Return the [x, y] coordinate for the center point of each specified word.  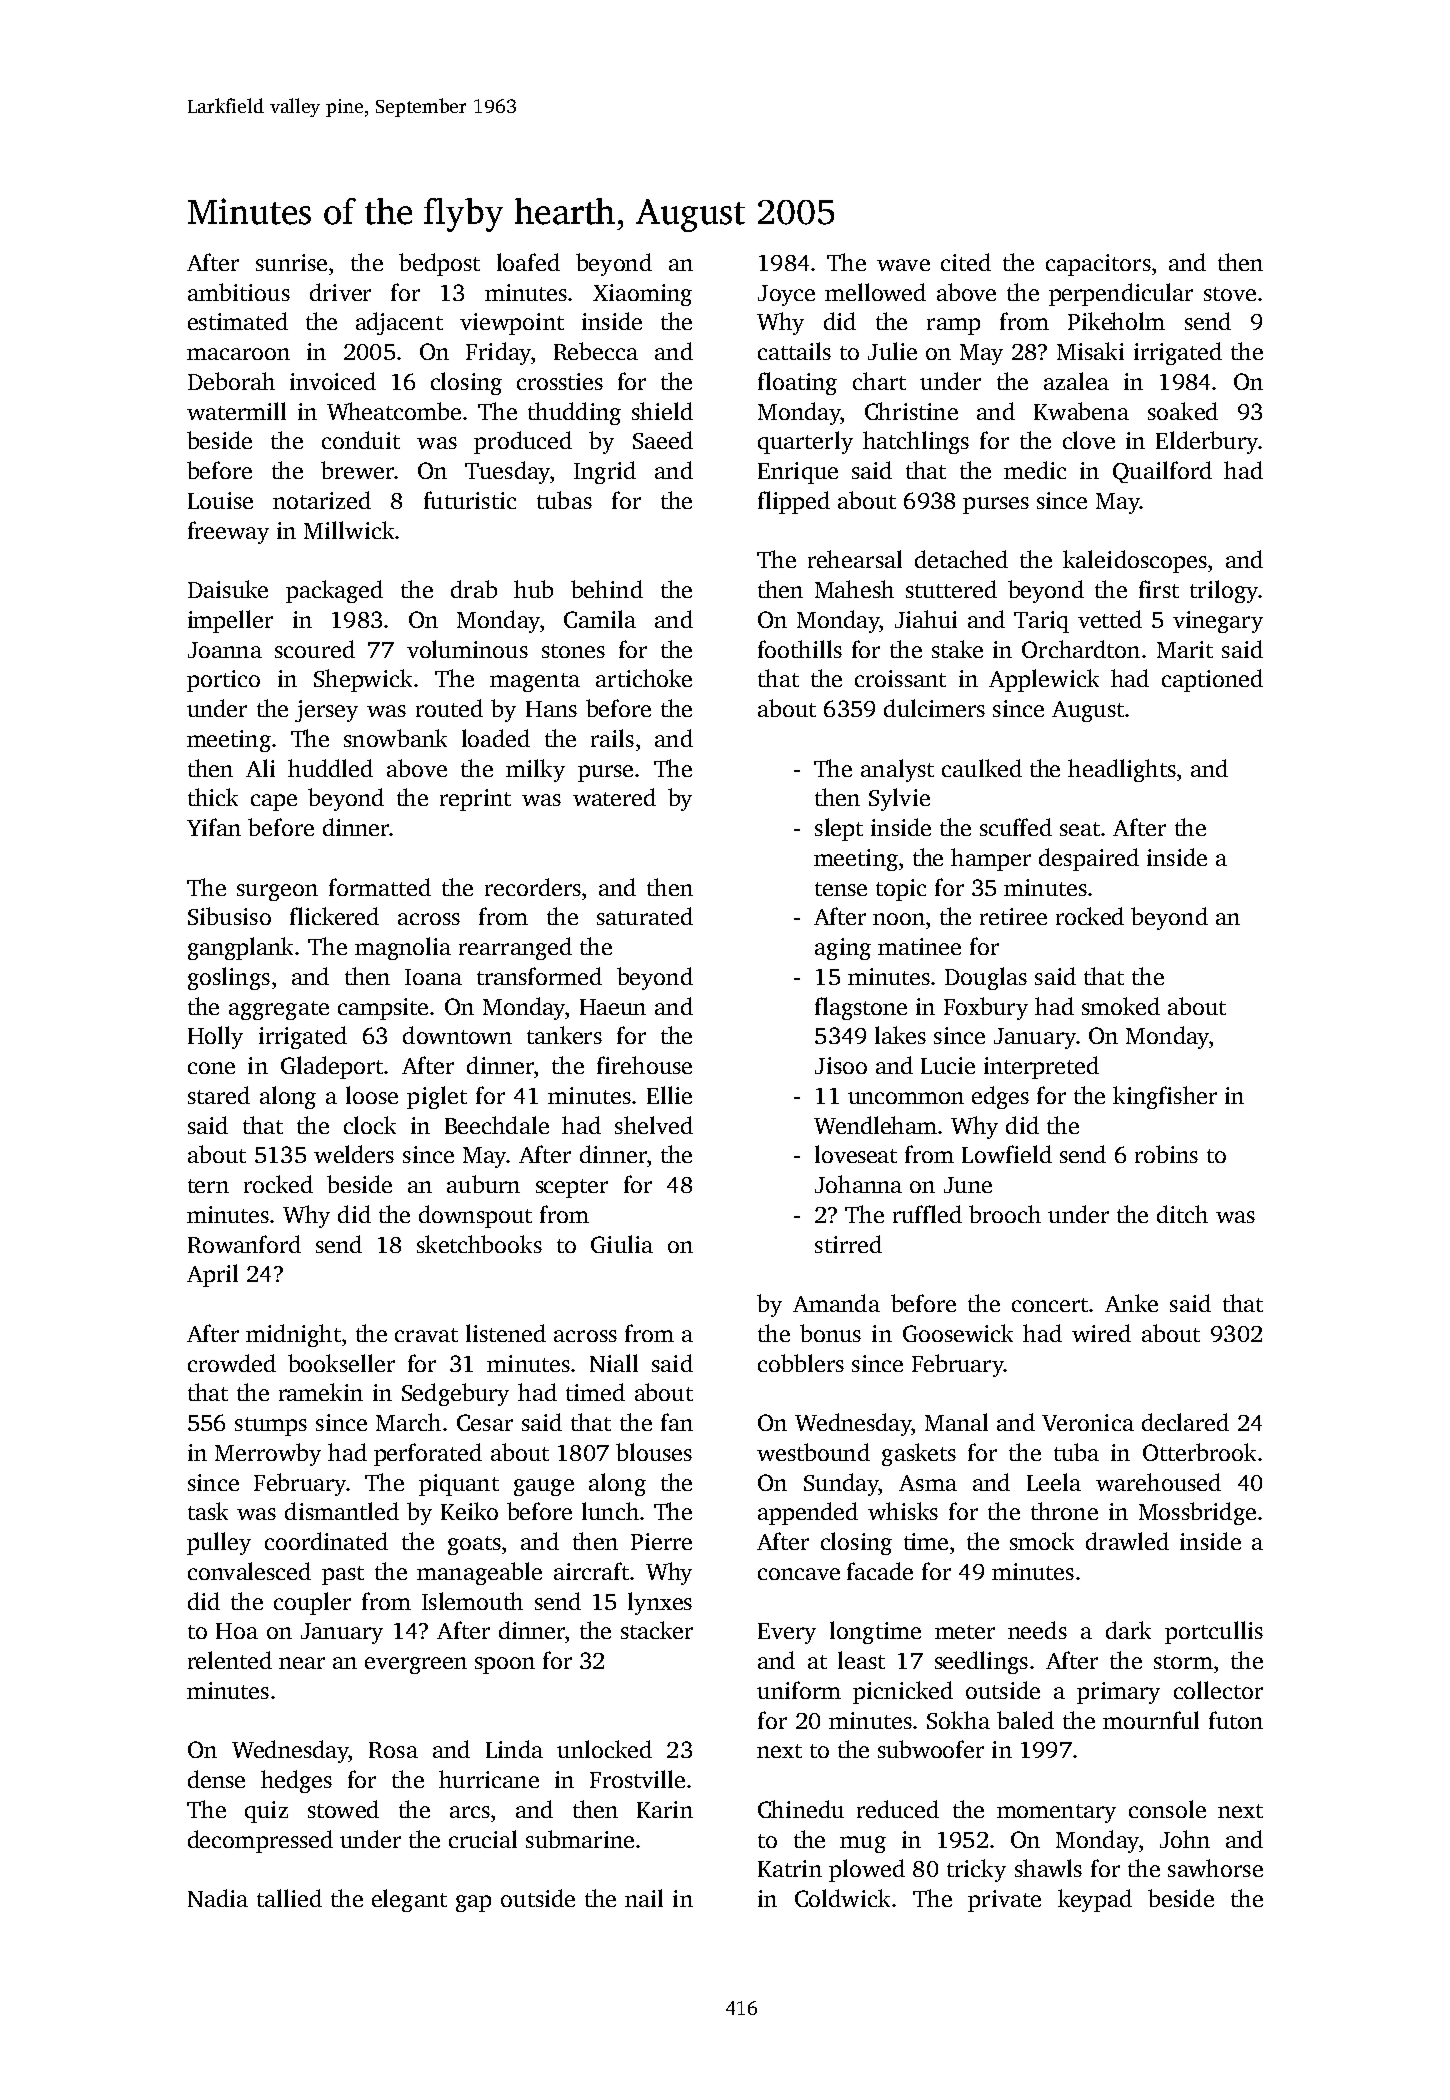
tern [208, 1186]
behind [607, 589]
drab [474, 589]
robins [1166, 1154]
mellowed [875, 292]
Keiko [469, 1511]
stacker [657, 1630]
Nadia [218, 1898]
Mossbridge [1197, 1513]
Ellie [669, 1095]
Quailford [1162, 472]
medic [1035, 470]
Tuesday [507, 472]
